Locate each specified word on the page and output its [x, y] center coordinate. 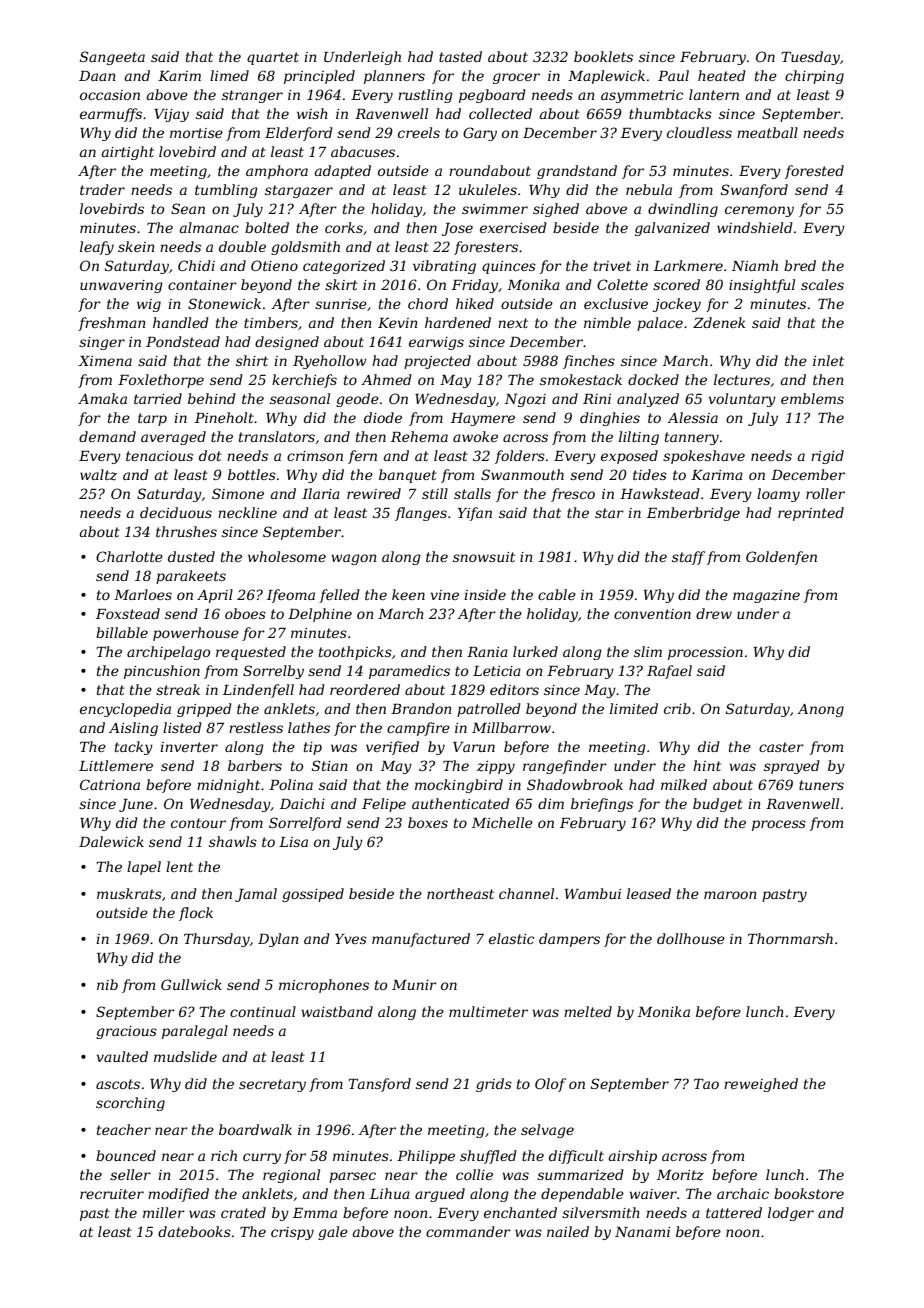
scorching [130, 1104]
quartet [273, 58]
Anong [820, 710]
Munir [414, 985]
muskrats [129, 893]
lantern [714, 94]
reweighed [761, 1085]
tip [313, 748]
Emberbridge [693, 514]
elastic [511, 938]
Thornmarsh [790, 938]
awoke [475, 436]
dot [210, 455]
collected [500, 113]
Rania [487, 652]
